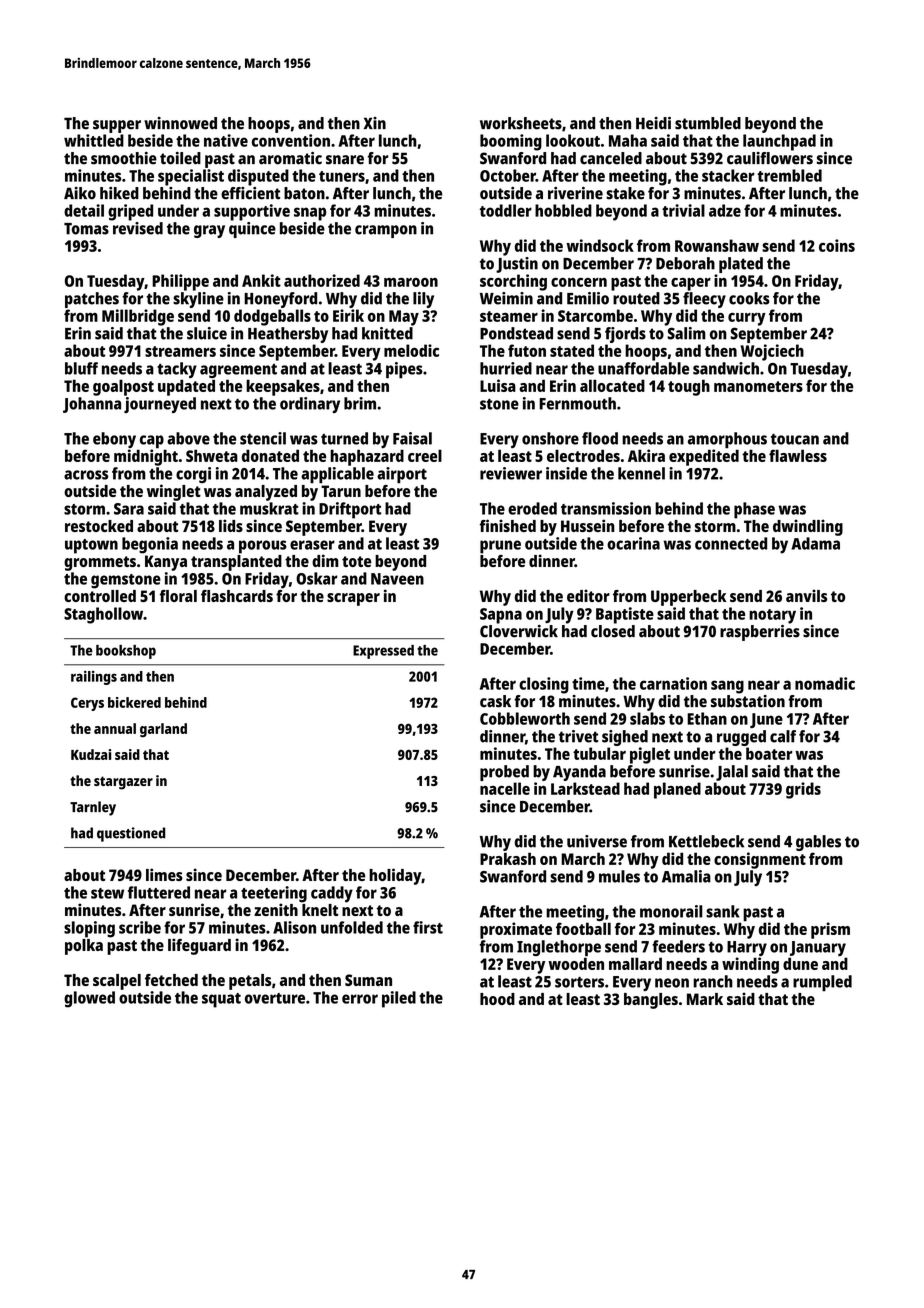 The image size is (924, 1308). Describe the element at coordinates (93, 808) in the screenshot. I see `Tarnley` at that location.
